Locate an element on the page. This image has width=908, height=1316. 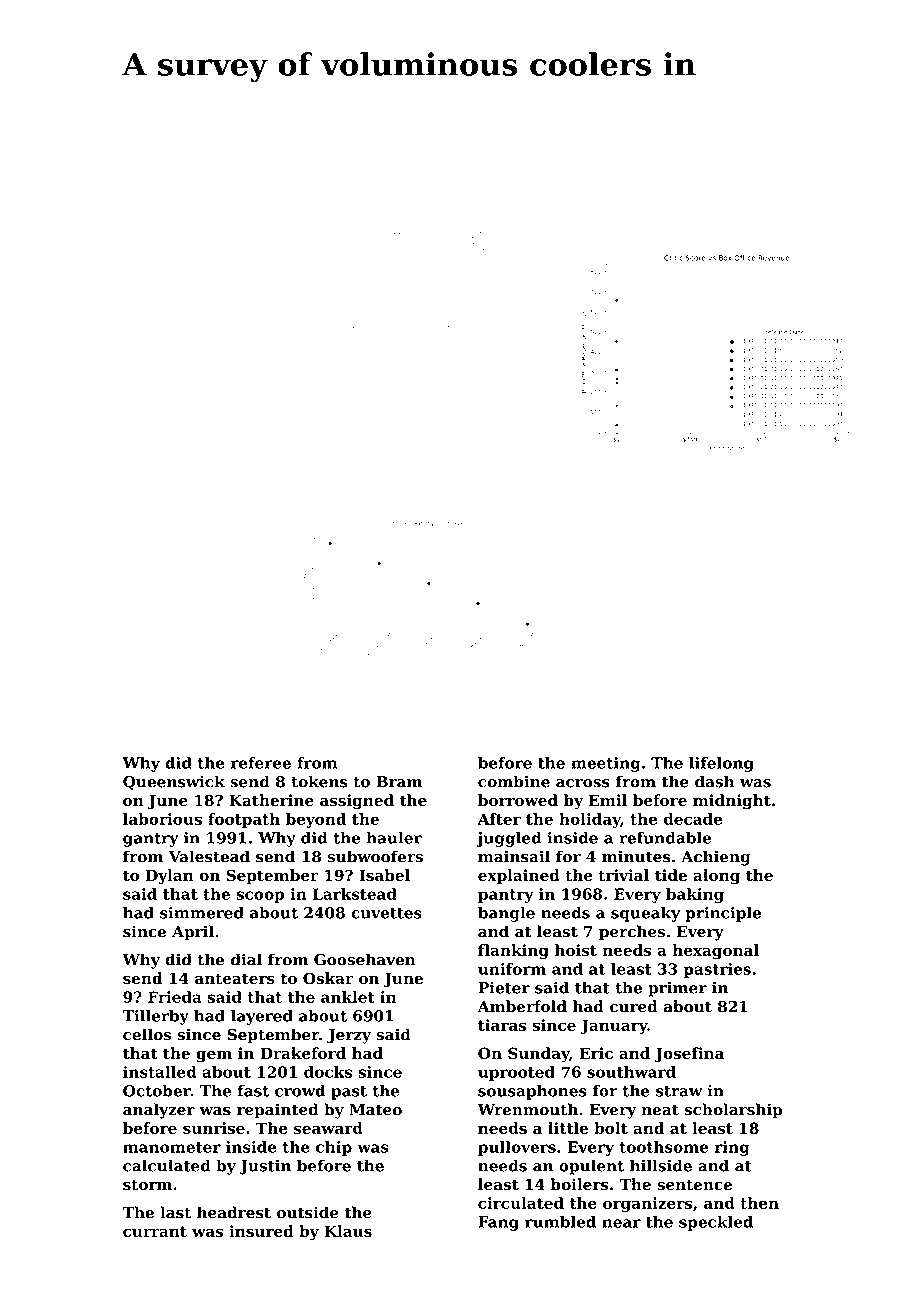
insured is located at coordinates (261, 1231).
